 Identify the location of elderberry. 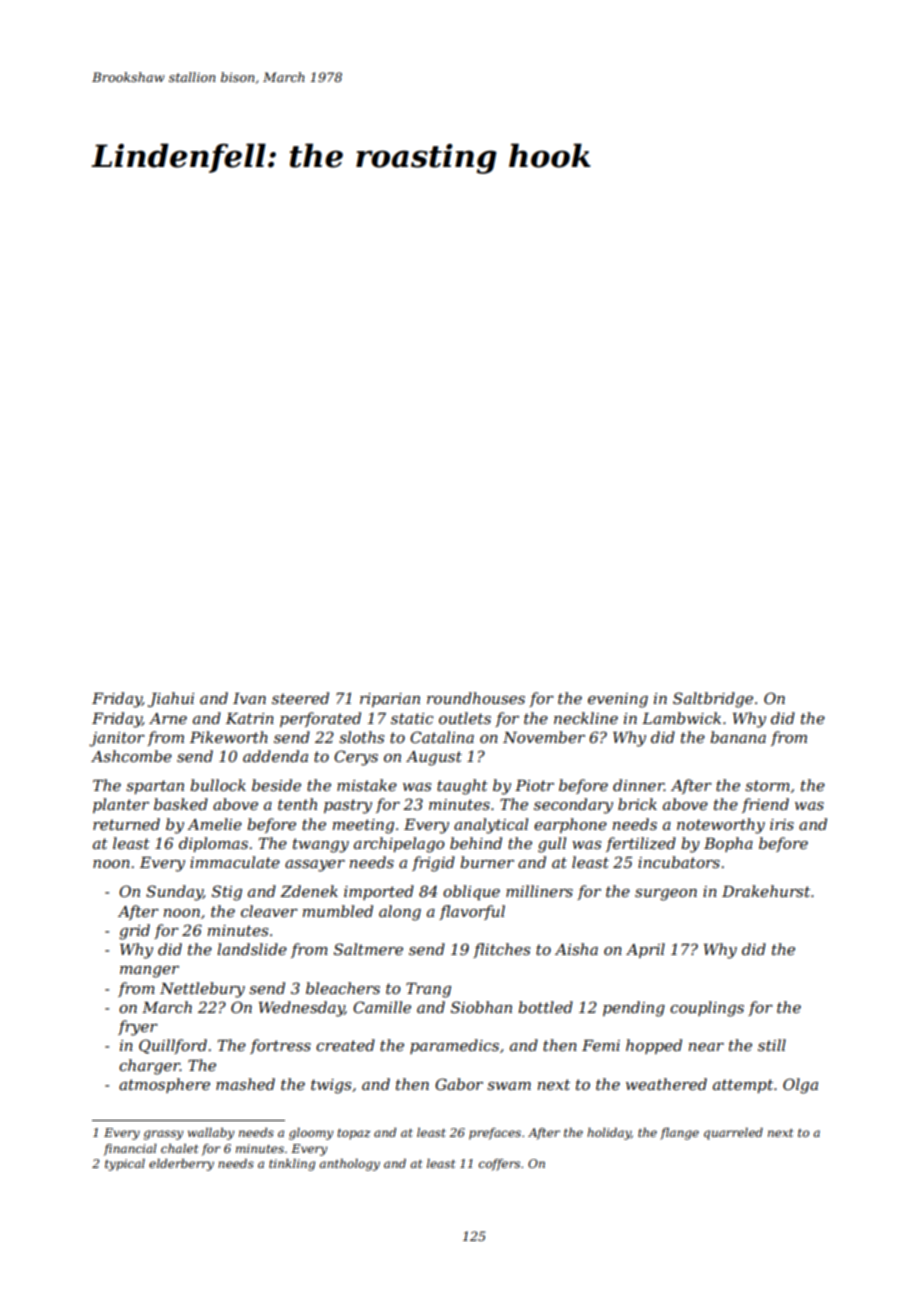
(181, 1165).
